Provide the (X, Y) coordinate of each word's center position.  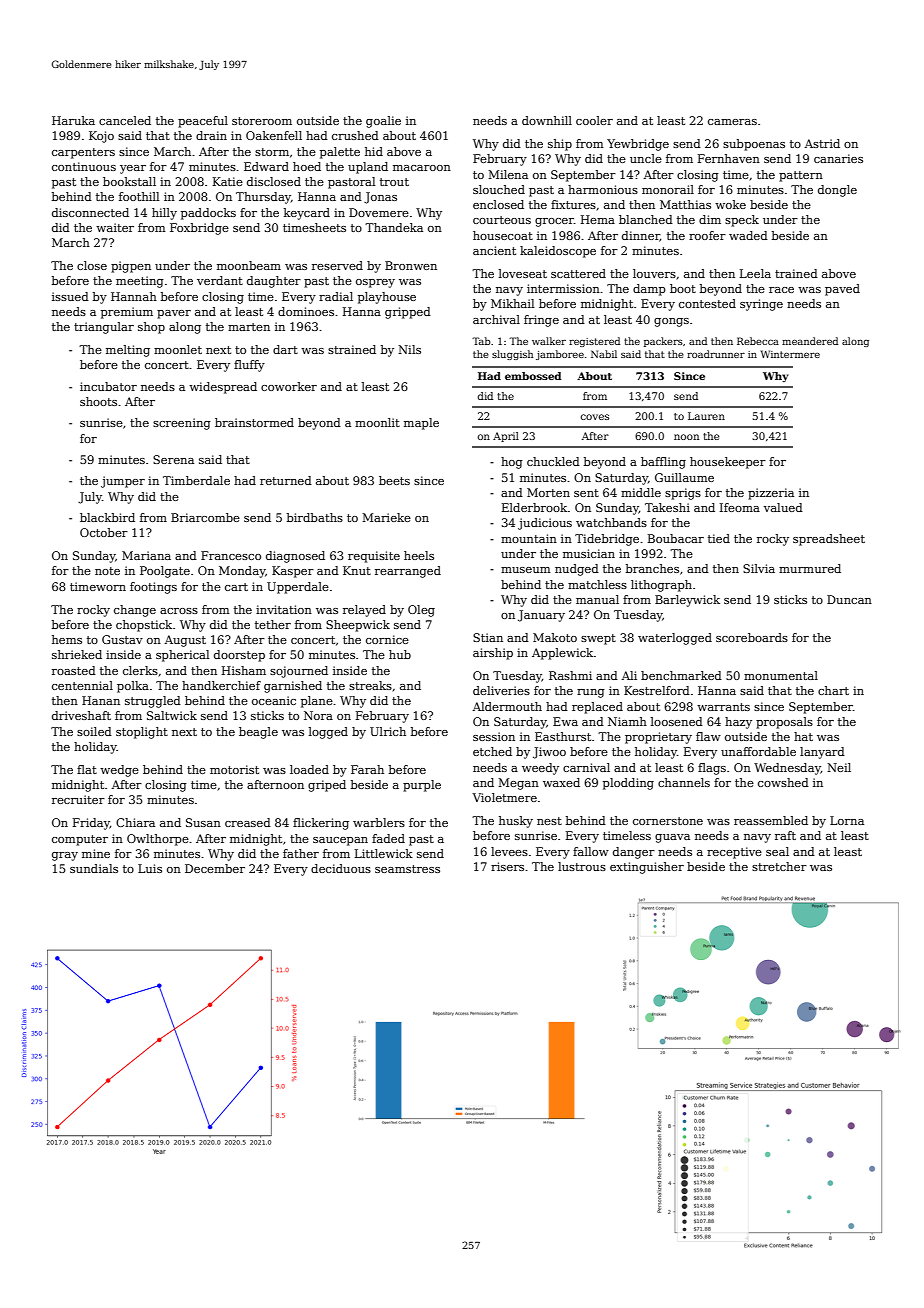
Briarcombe (205, 517)
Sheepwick (358, 626)
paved (842, 290)
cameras (732, 122)
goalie (383, 122)
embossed (533, 376)
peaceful (203, 122)
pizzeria (771, 494)
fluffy (249, 366)
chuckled (553, 461)
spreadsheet (829, 540)
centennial (82, 685)
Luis (150, 868)
